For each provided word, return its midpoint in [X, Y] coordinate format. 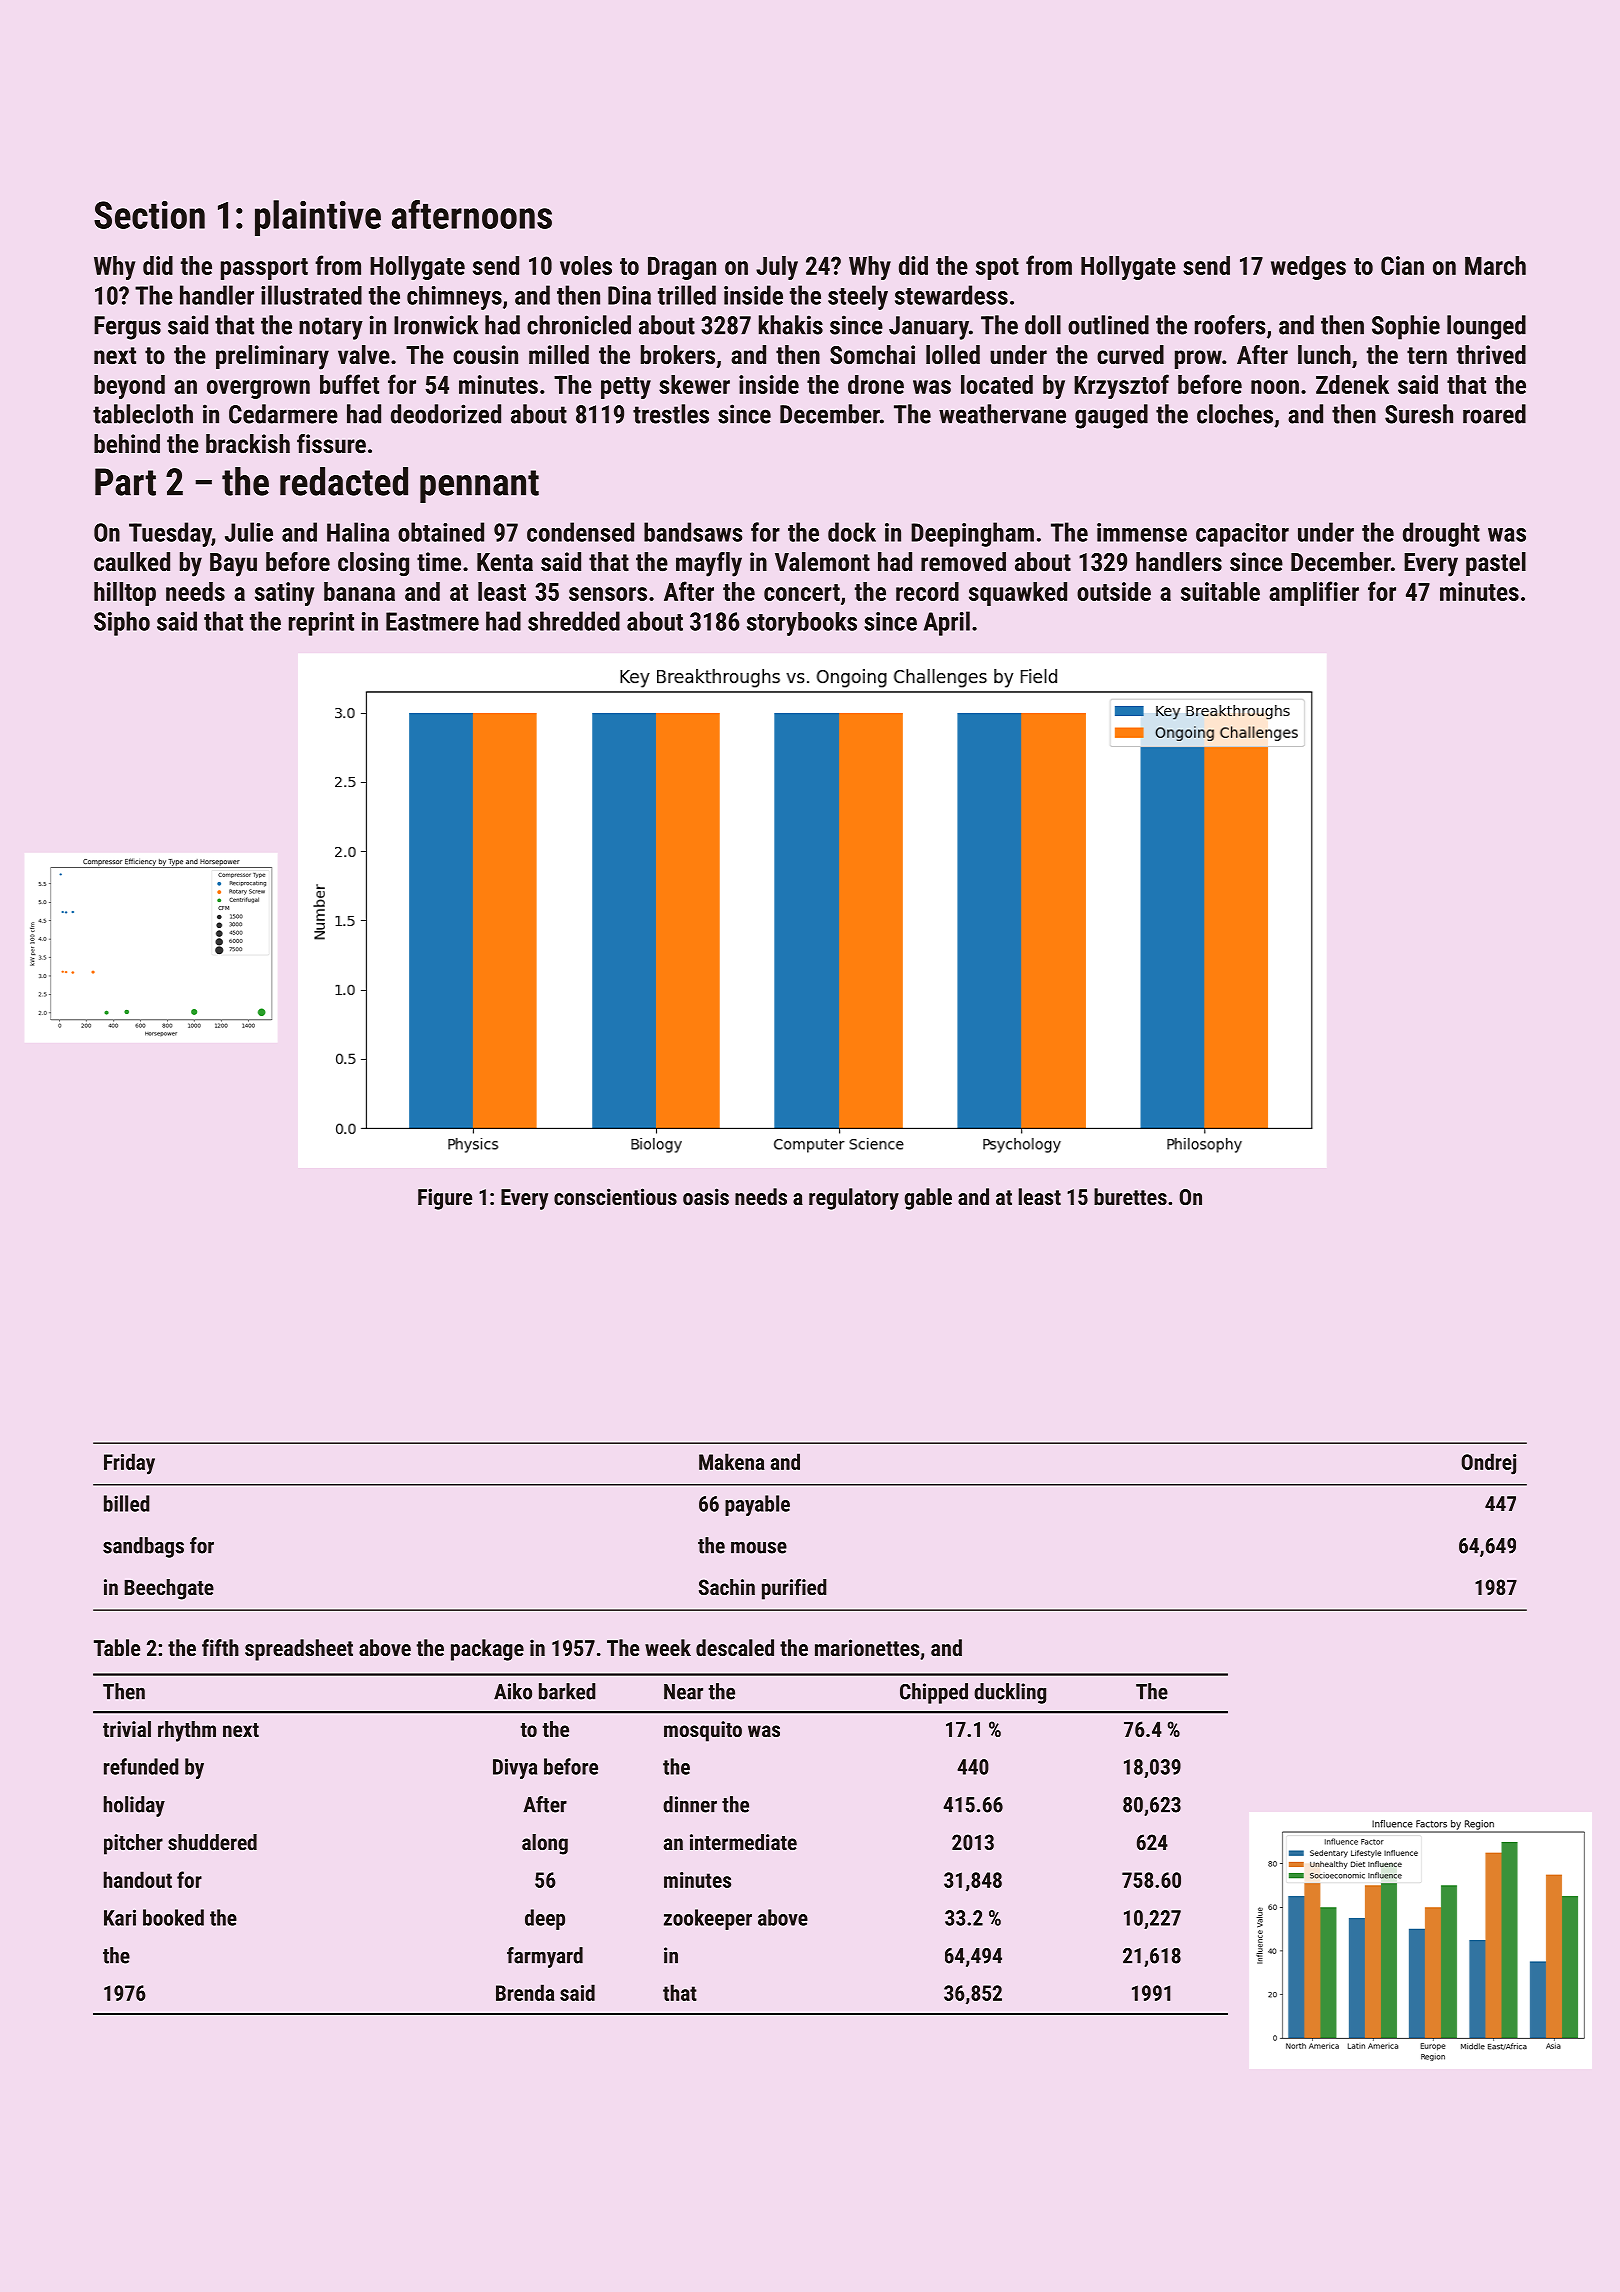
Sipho [122, 623]
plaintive [318, 218]
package [487, 1650]
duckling [1010, 1693]
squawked [1018, 594]
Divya [515, 1768]
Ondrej [1488, 1464]
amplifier [1314, 593]
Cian [1402, 265]
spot [997, 269]
